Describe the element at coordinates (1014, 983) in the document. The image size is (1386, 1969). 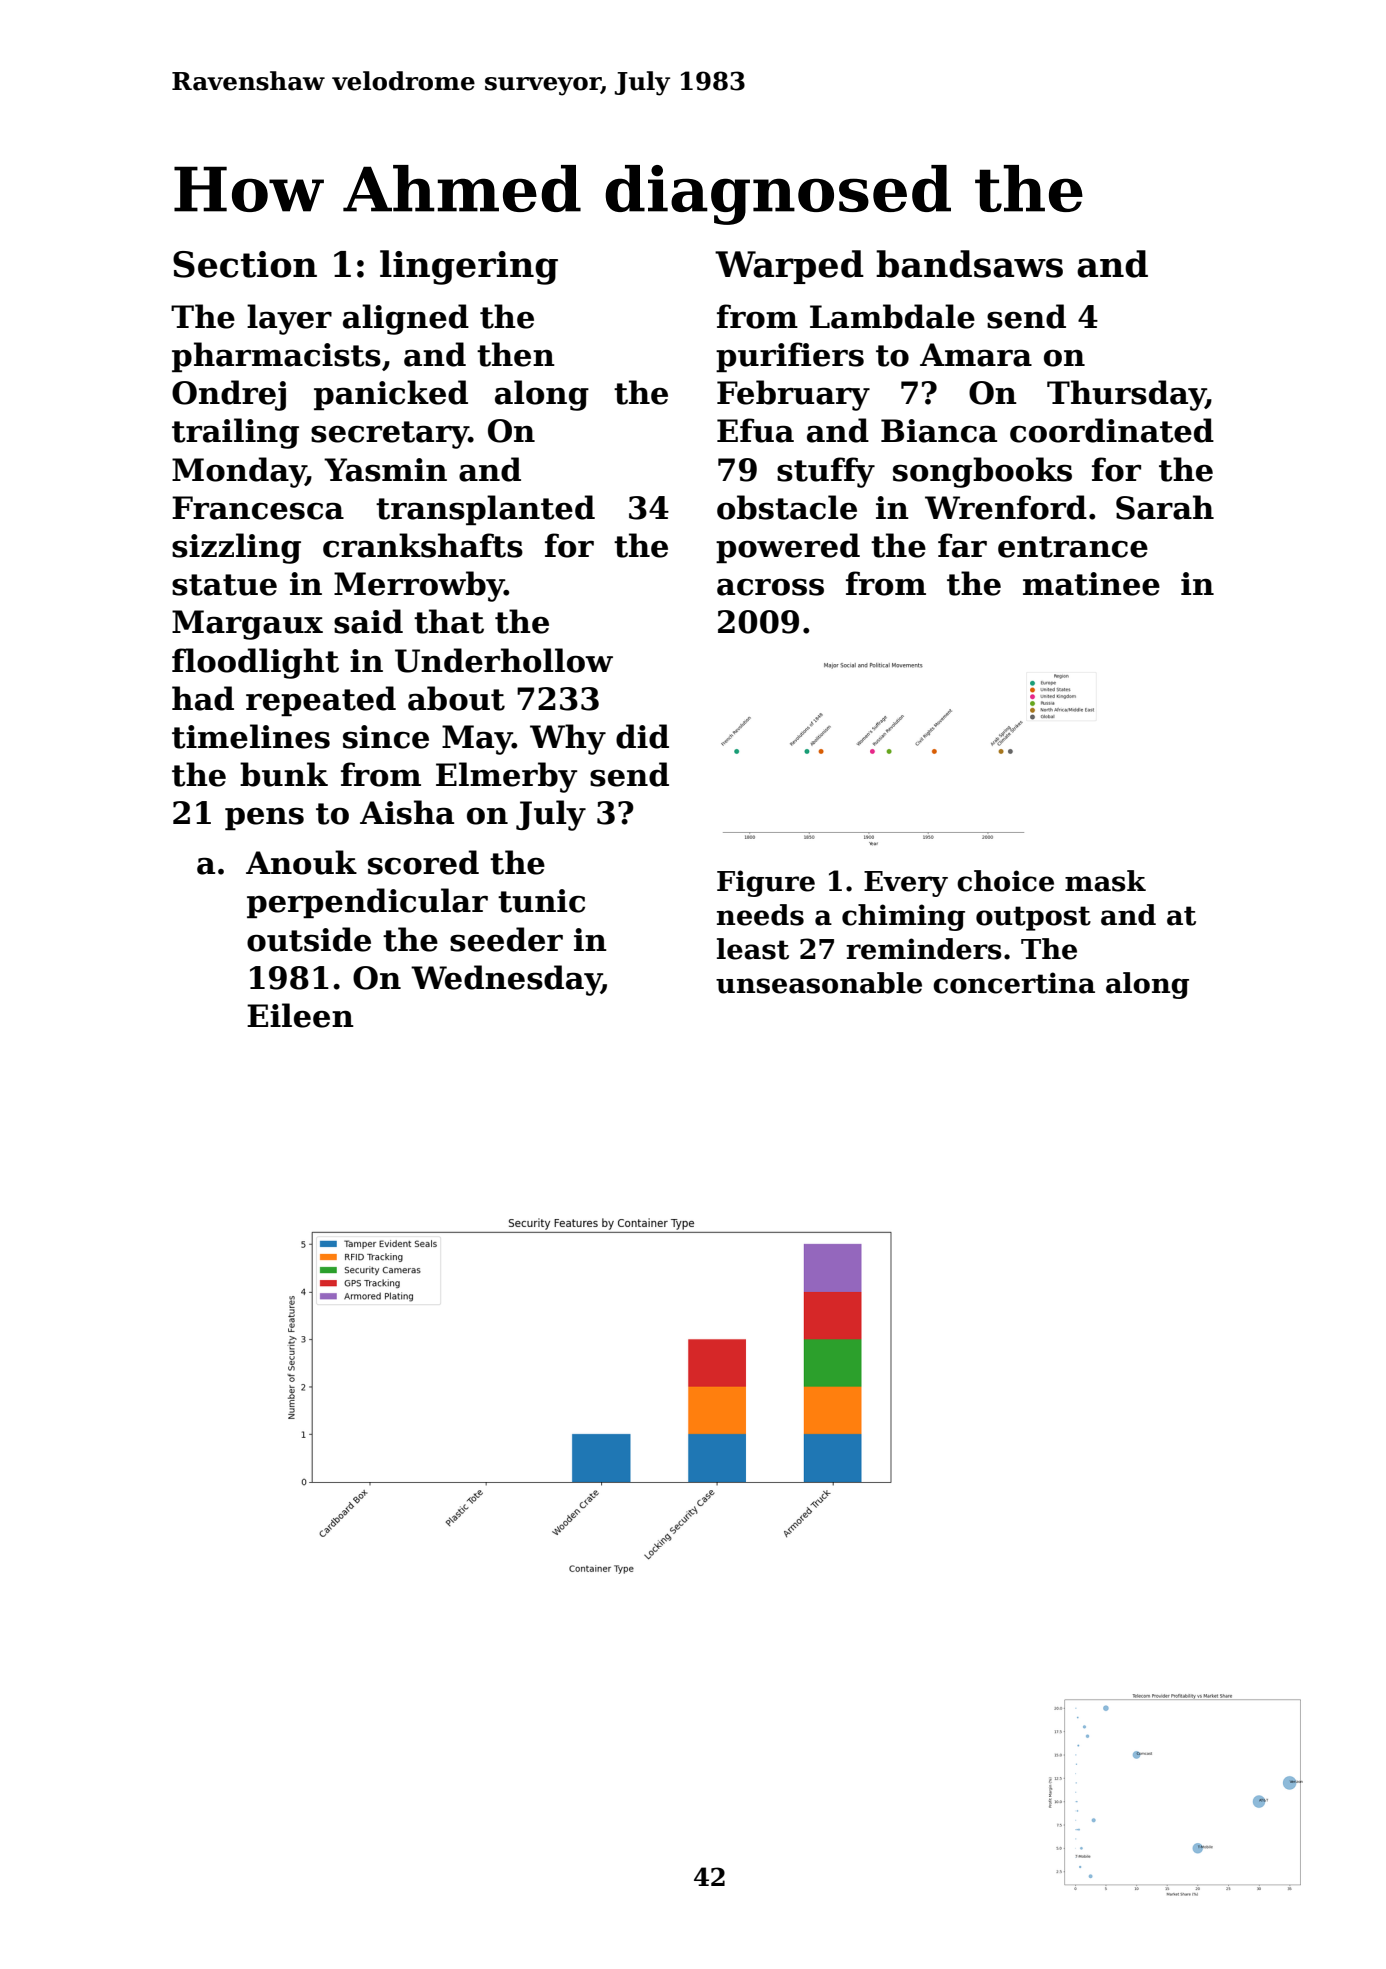
I see `concertina` at that location.
